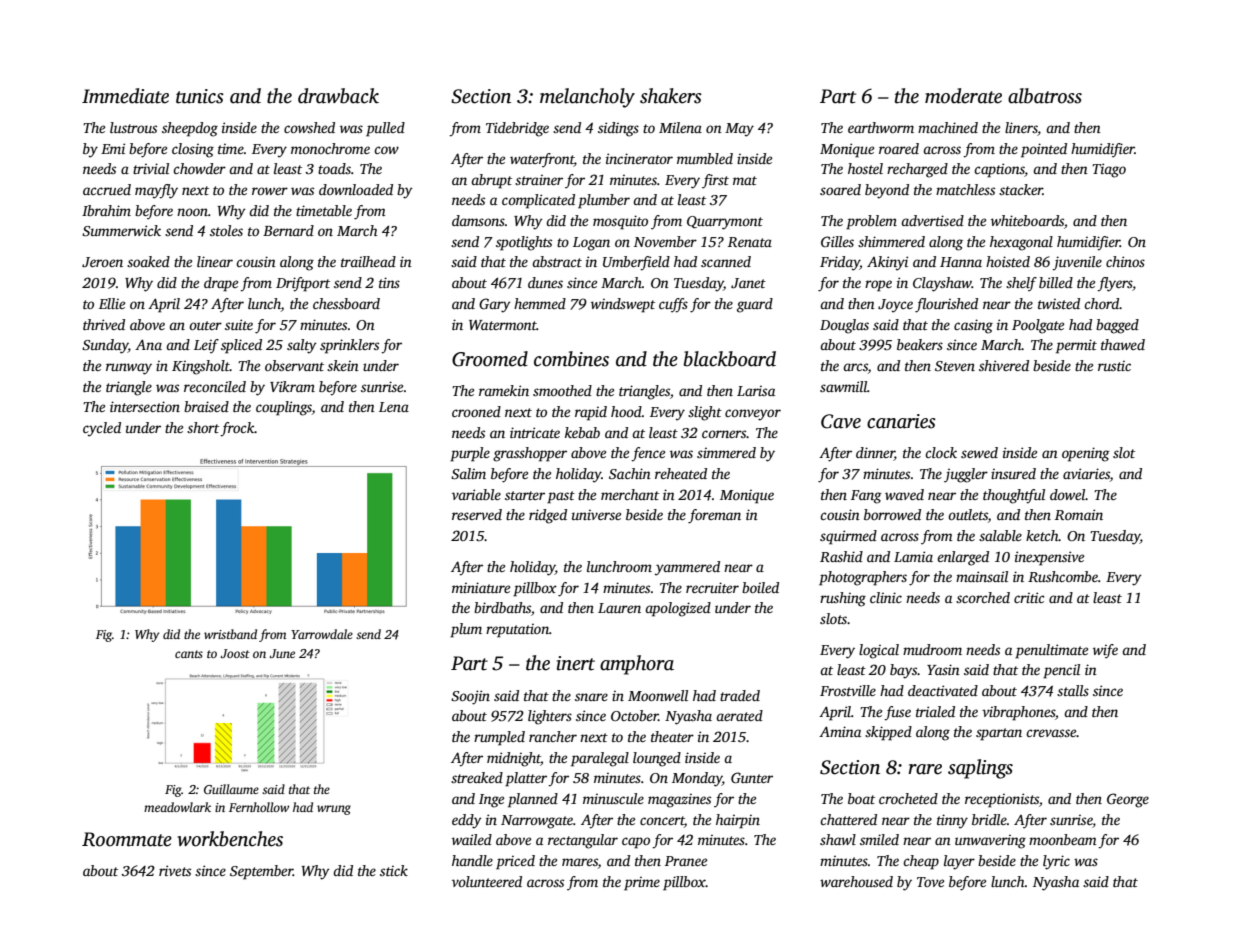 This page has height=952, width=1233. What do you see at coordinates (177, 807) in the page?
I see `meadowlark` at bounding box center [177, 807].
